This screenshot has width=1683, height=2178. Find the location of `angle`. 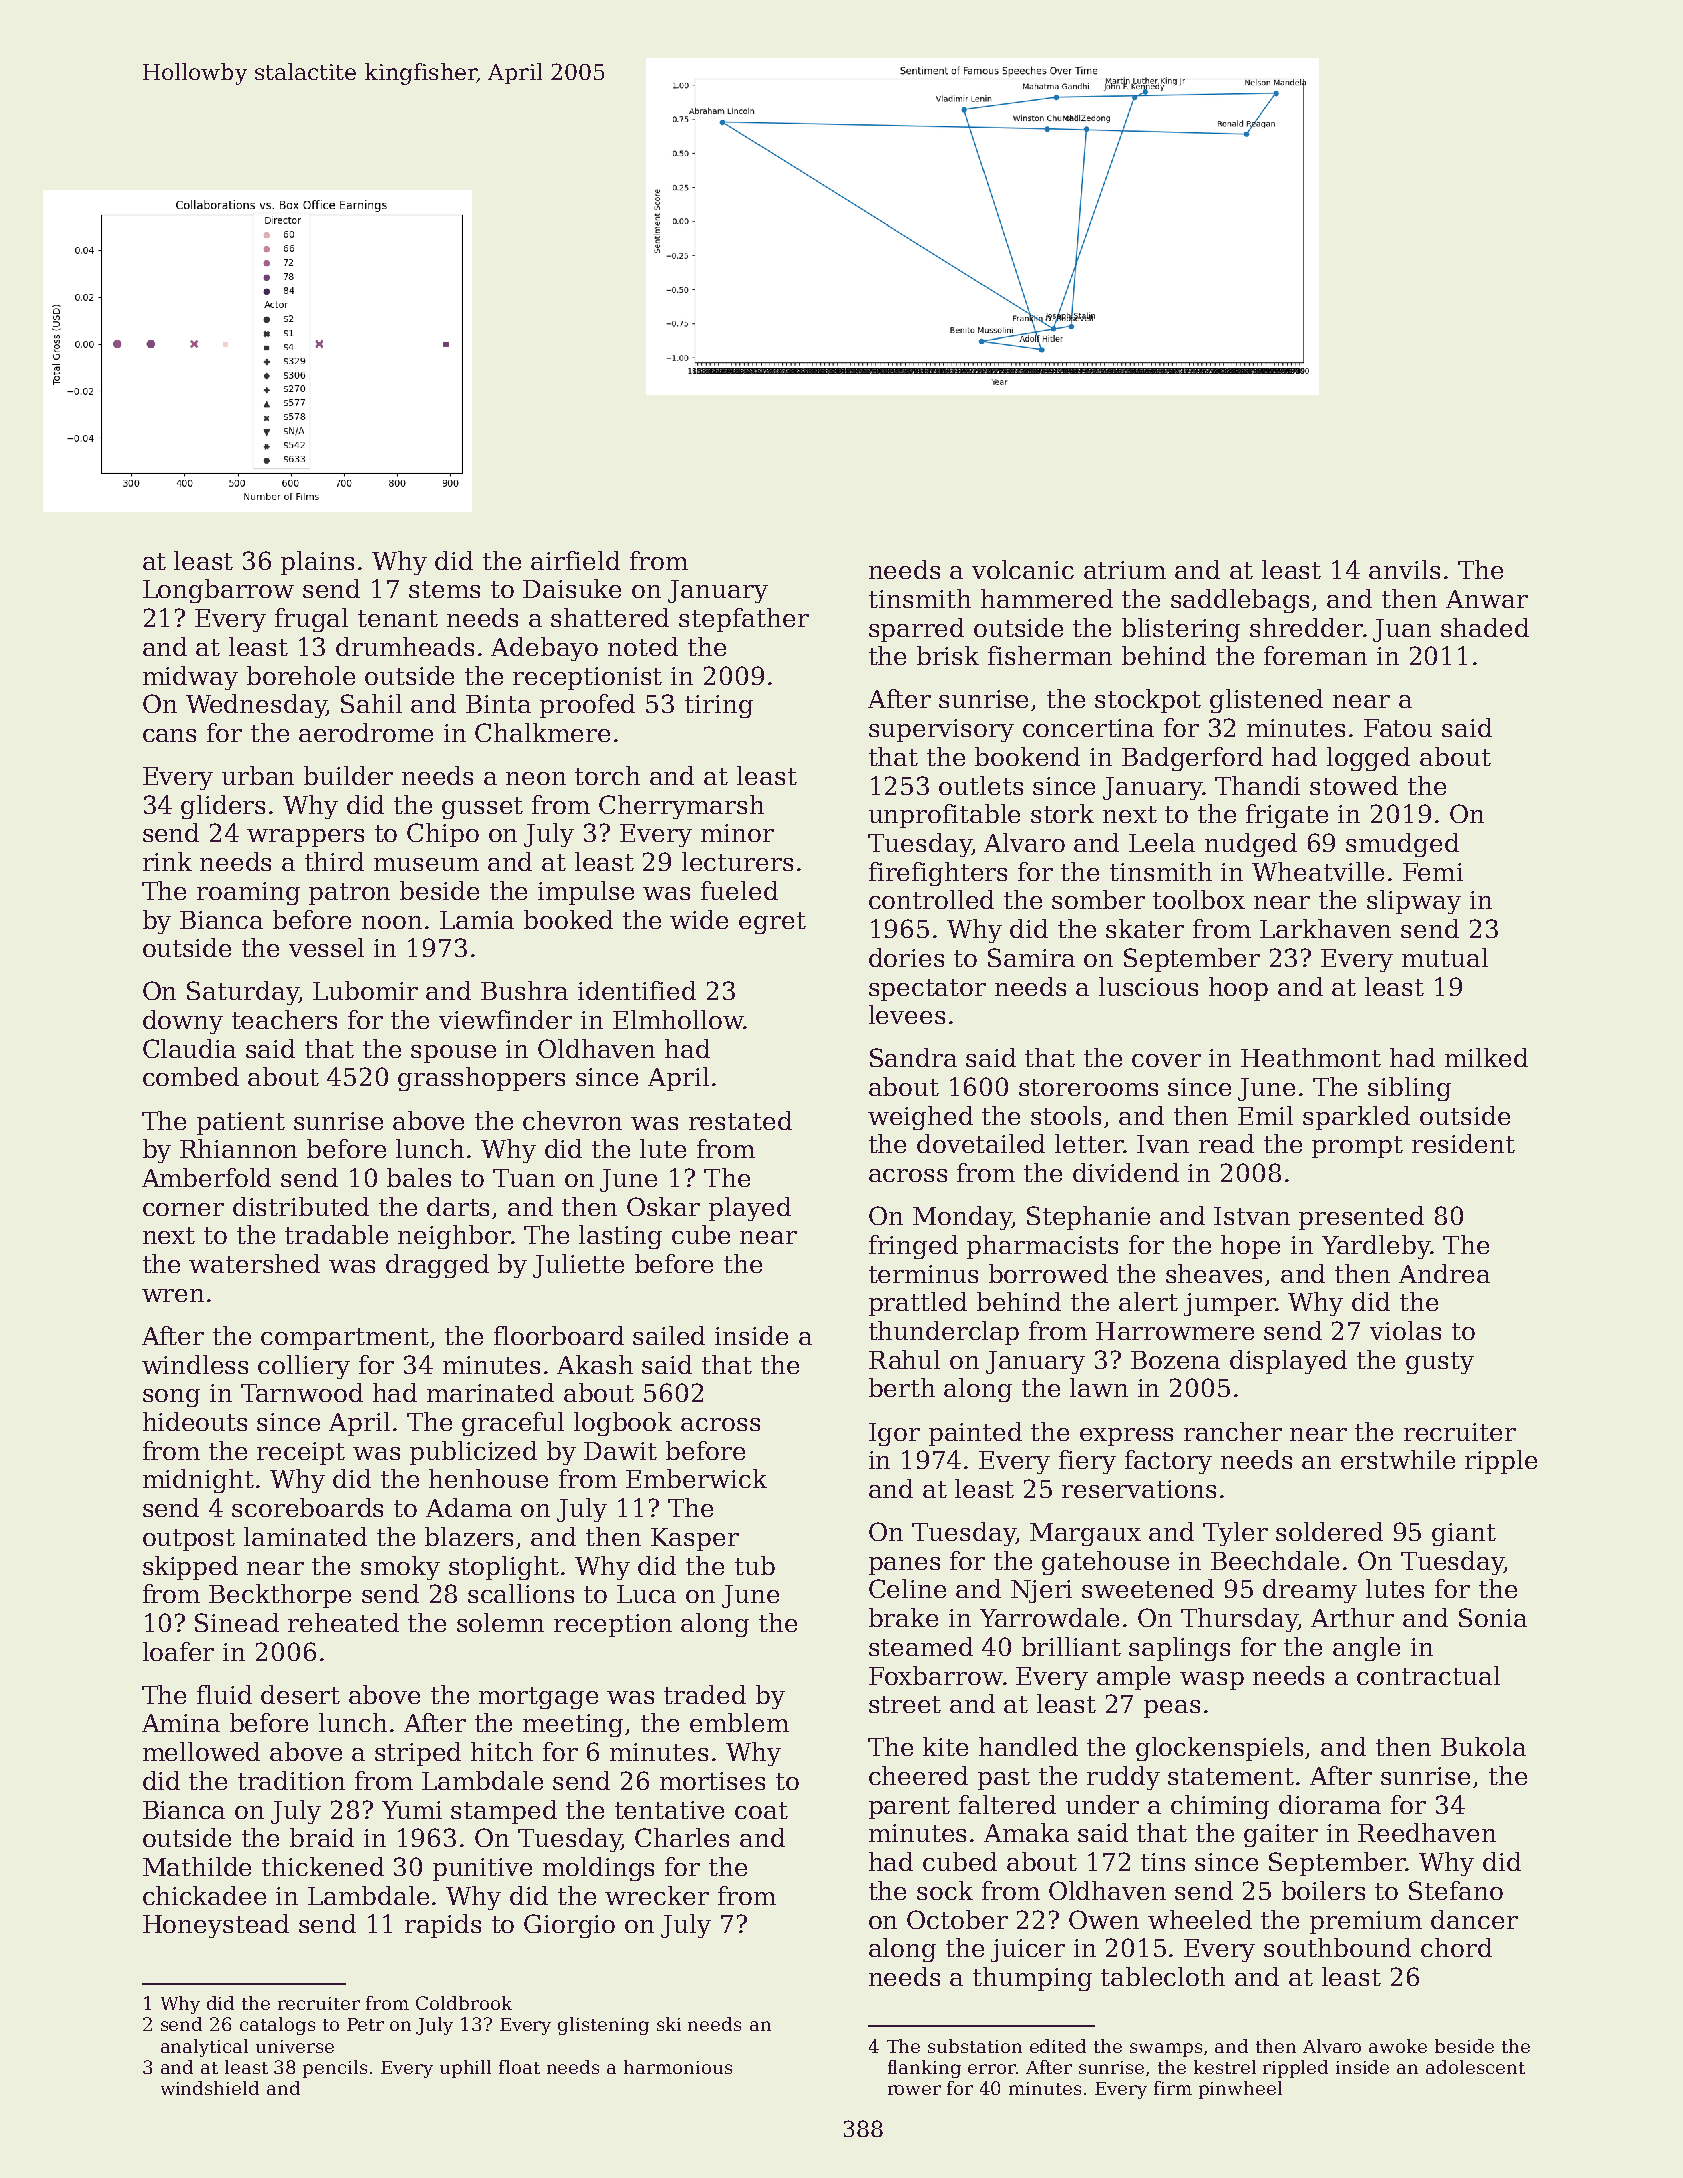

angle is located at coordinates (1366, 1649).
